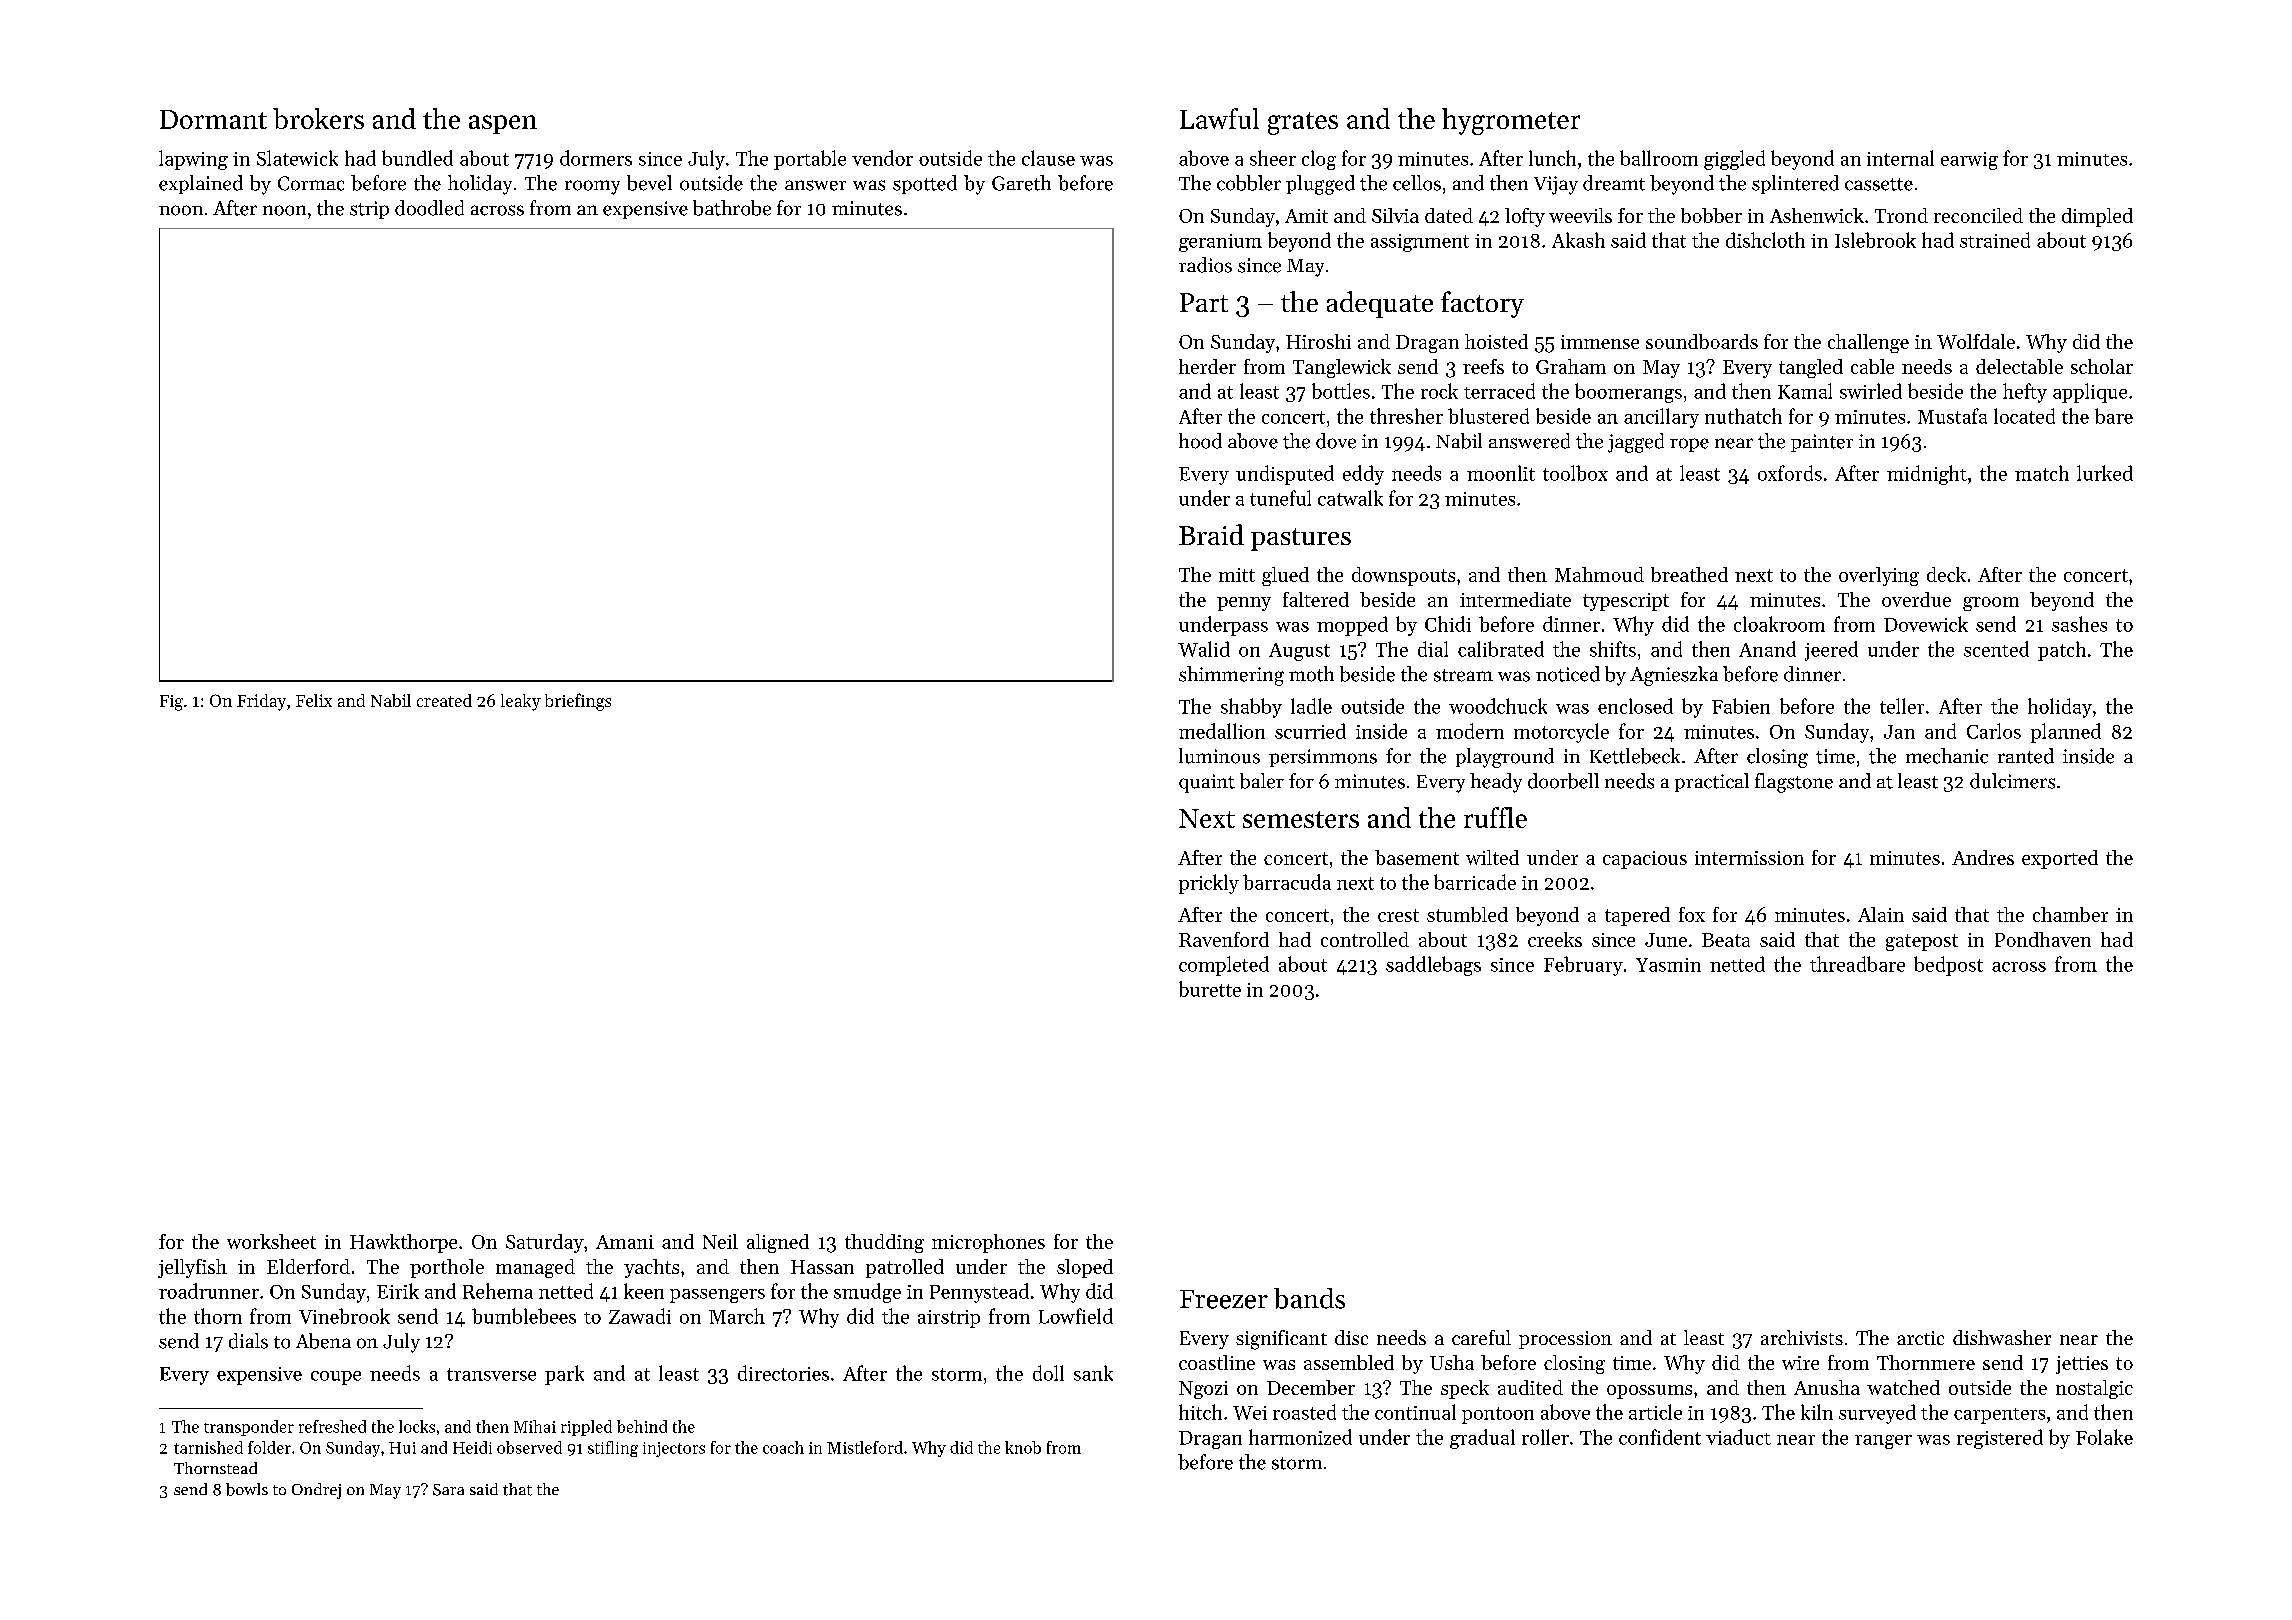 The image size is (2292, 1620). I want to click on scholar, so click(2102, 366).
